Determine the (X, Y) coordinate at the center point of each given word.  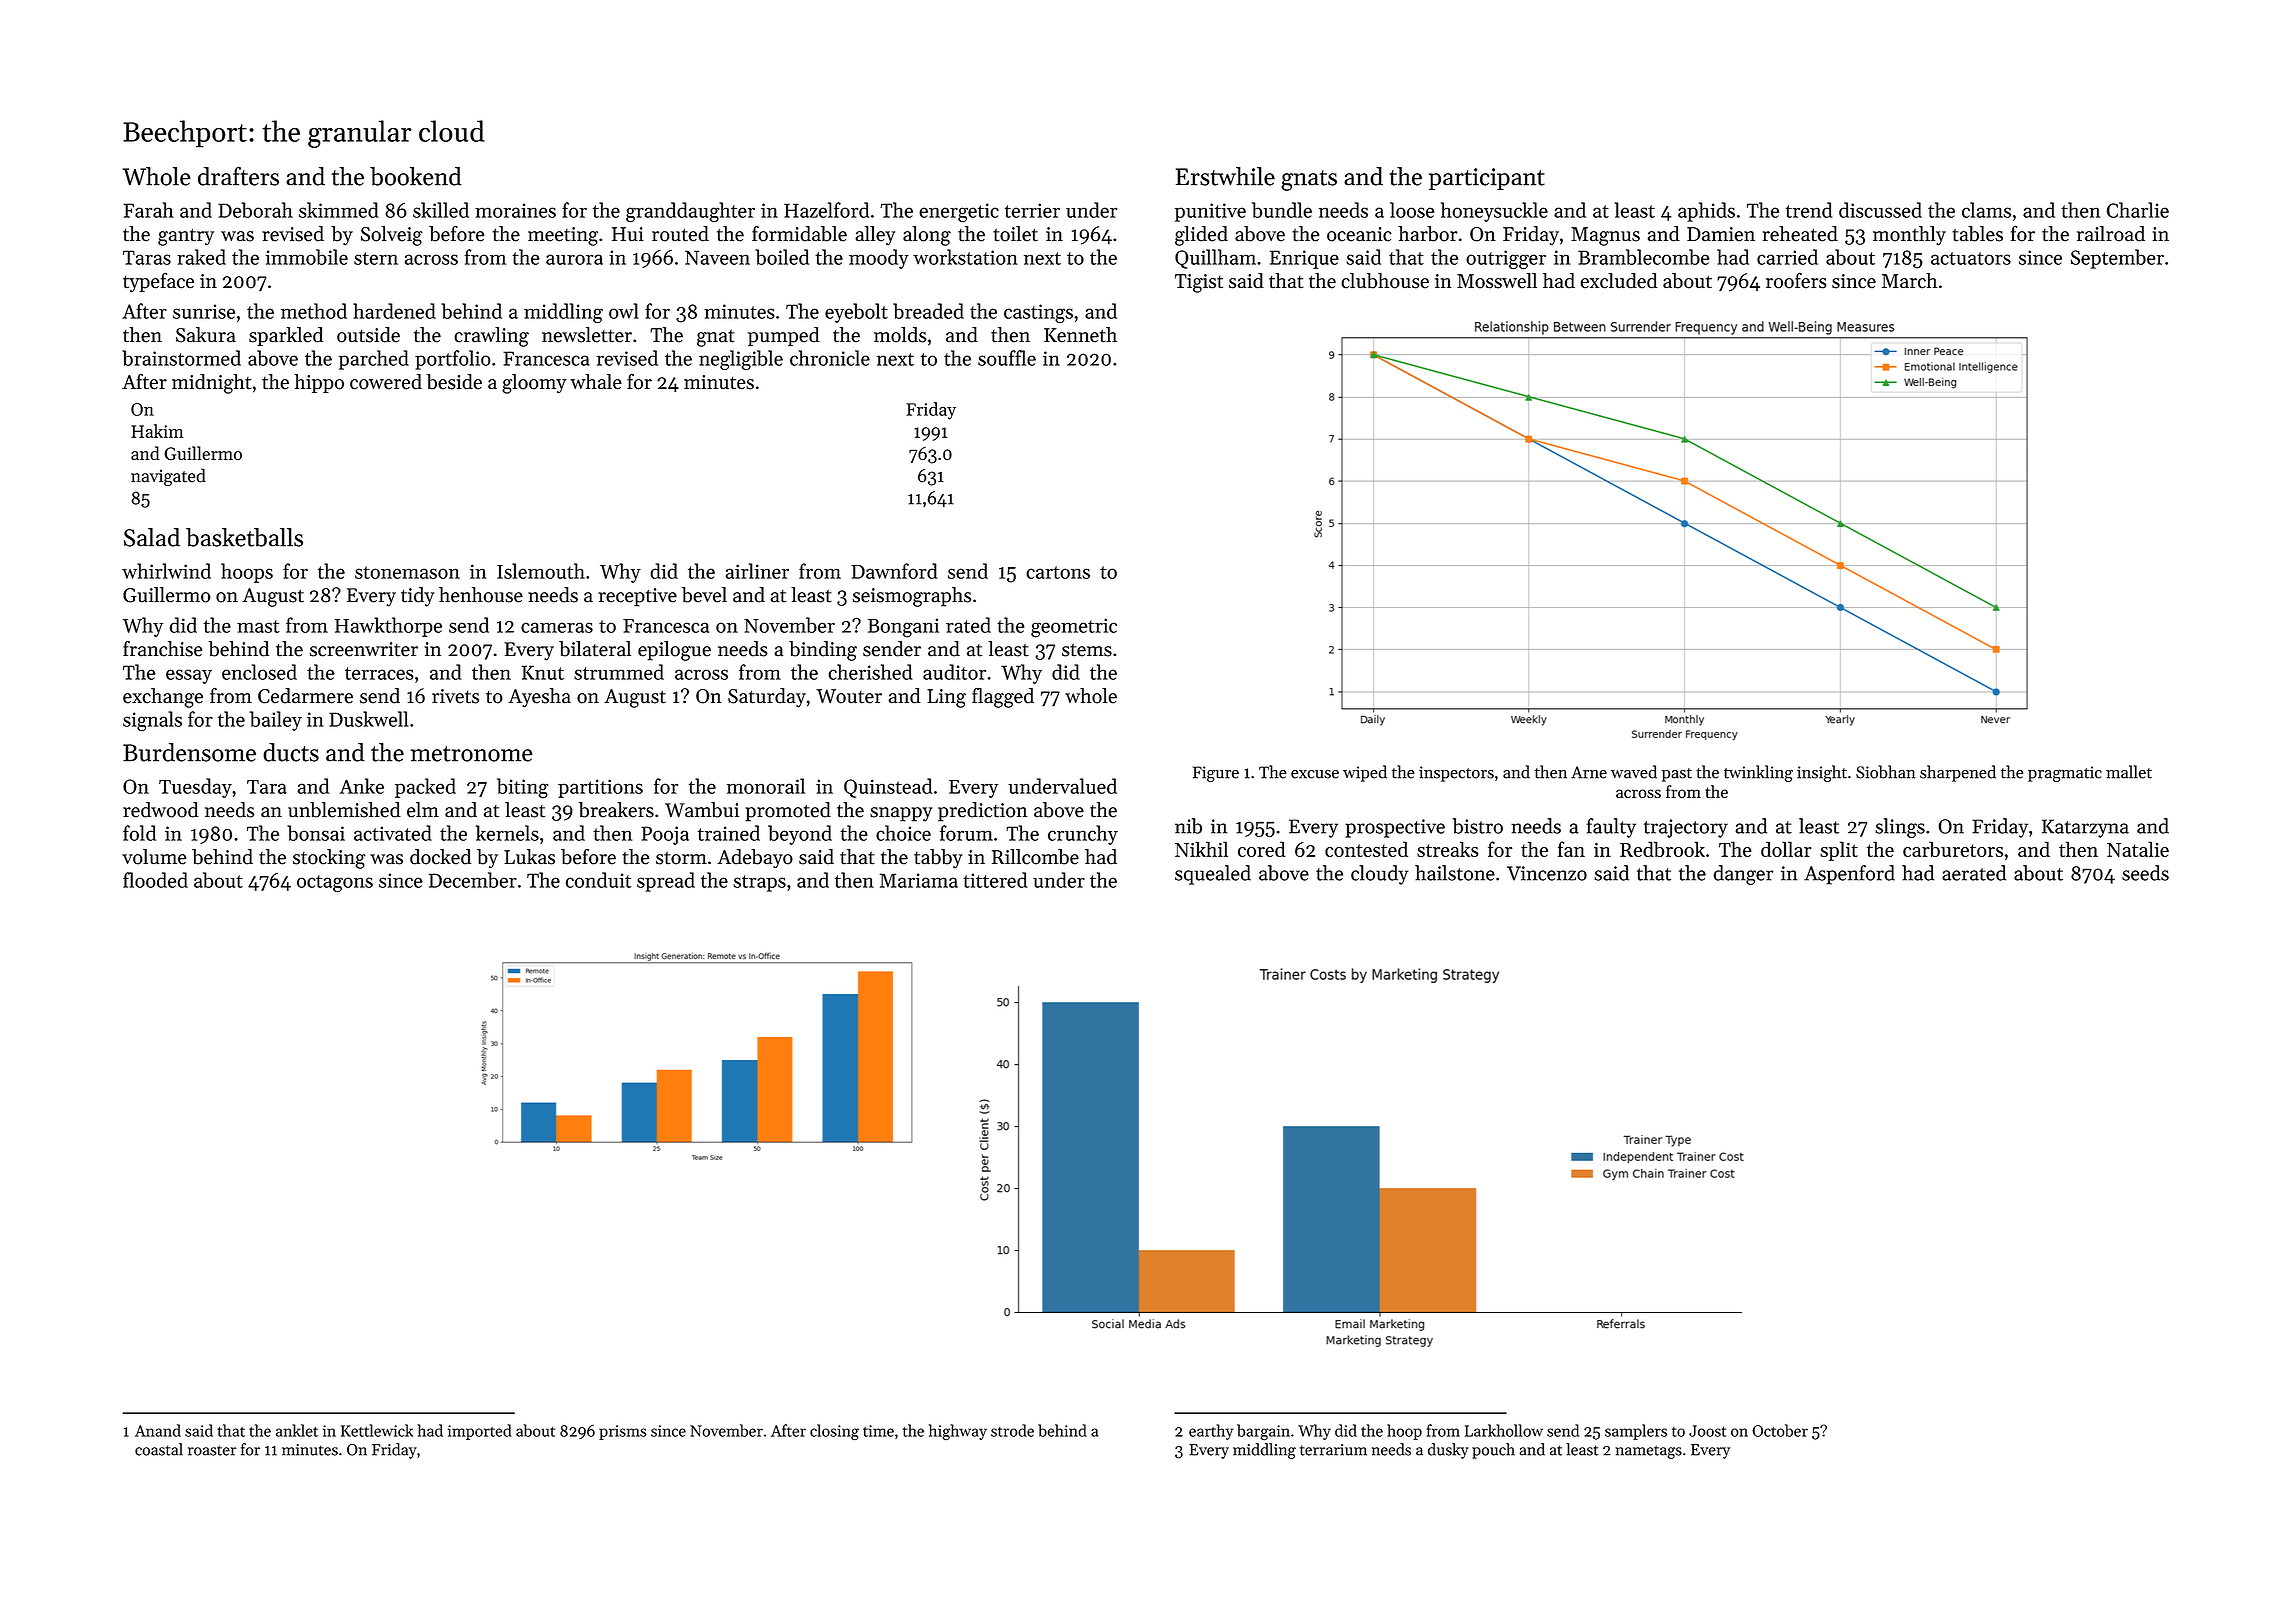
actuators (1971, 258)
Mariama (919, 880)
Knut (543, 672)
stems (1087, 650)
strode (1012, 1430)
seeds (2145, 873)
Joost (1707, 1431)
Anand (158, 1430)
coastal (159, 1449)
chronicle (830, 358)
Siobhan (1885, 772)
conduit (598, 880)
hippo (319, 383)
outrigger (1506, 259)
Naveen (717, 257)
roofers (1796, 280)
